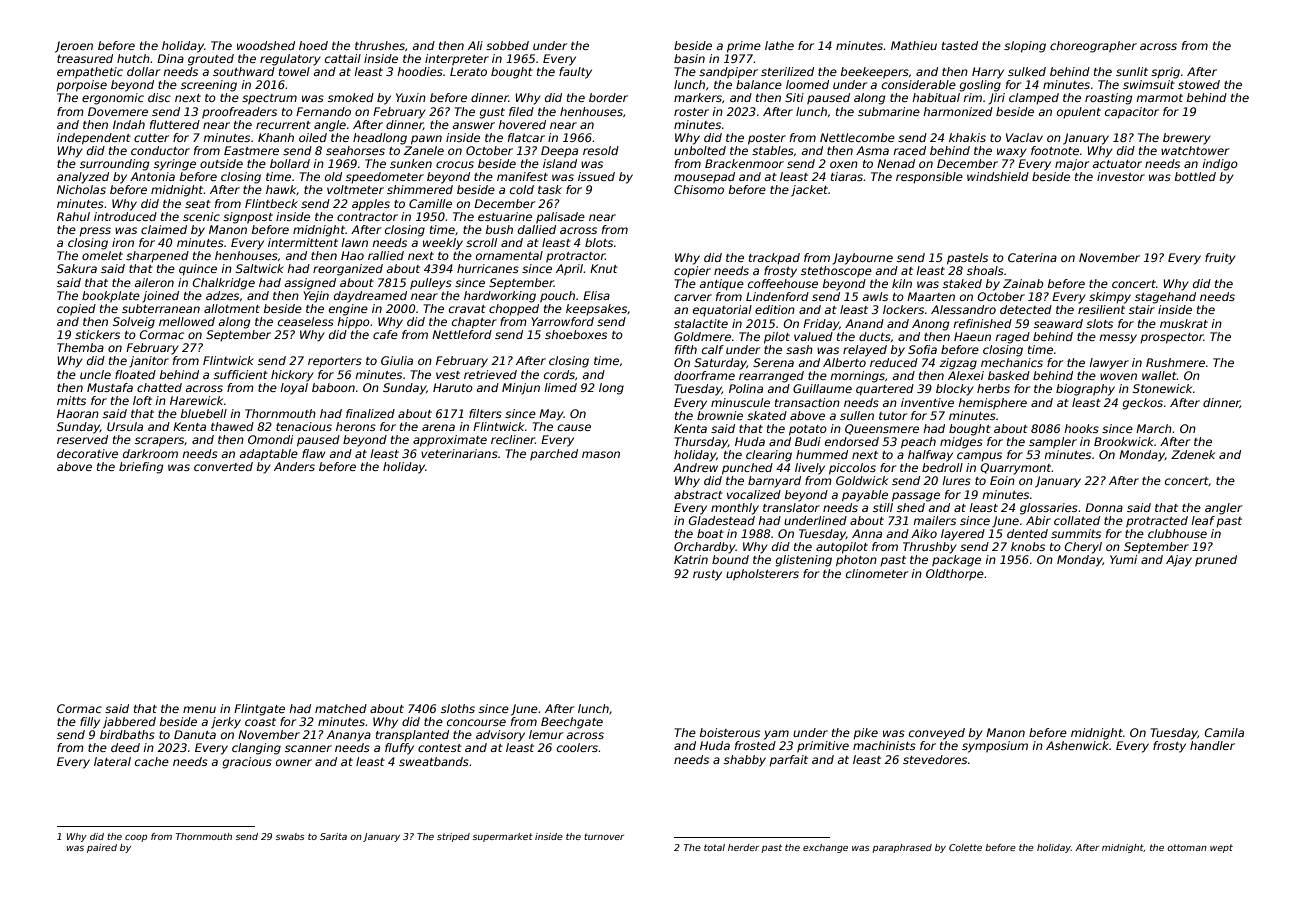 The width and height of the screenshot is (1308, 924). I want to click on footnote, so click(1055, 150).
